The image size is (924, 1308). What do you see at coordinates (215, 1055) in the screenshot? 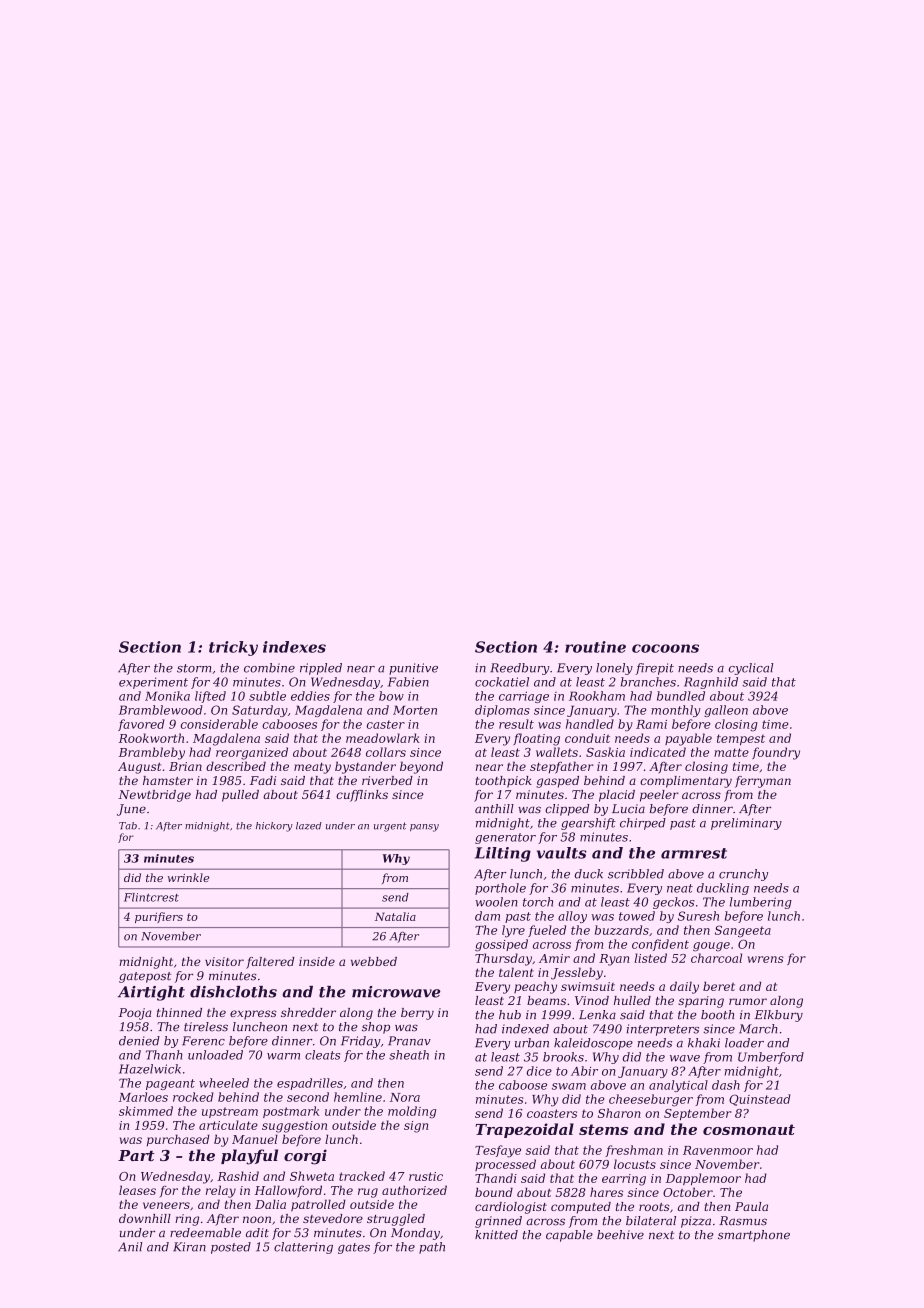
I see `unloaded` at bounding box center [215, 1055].
